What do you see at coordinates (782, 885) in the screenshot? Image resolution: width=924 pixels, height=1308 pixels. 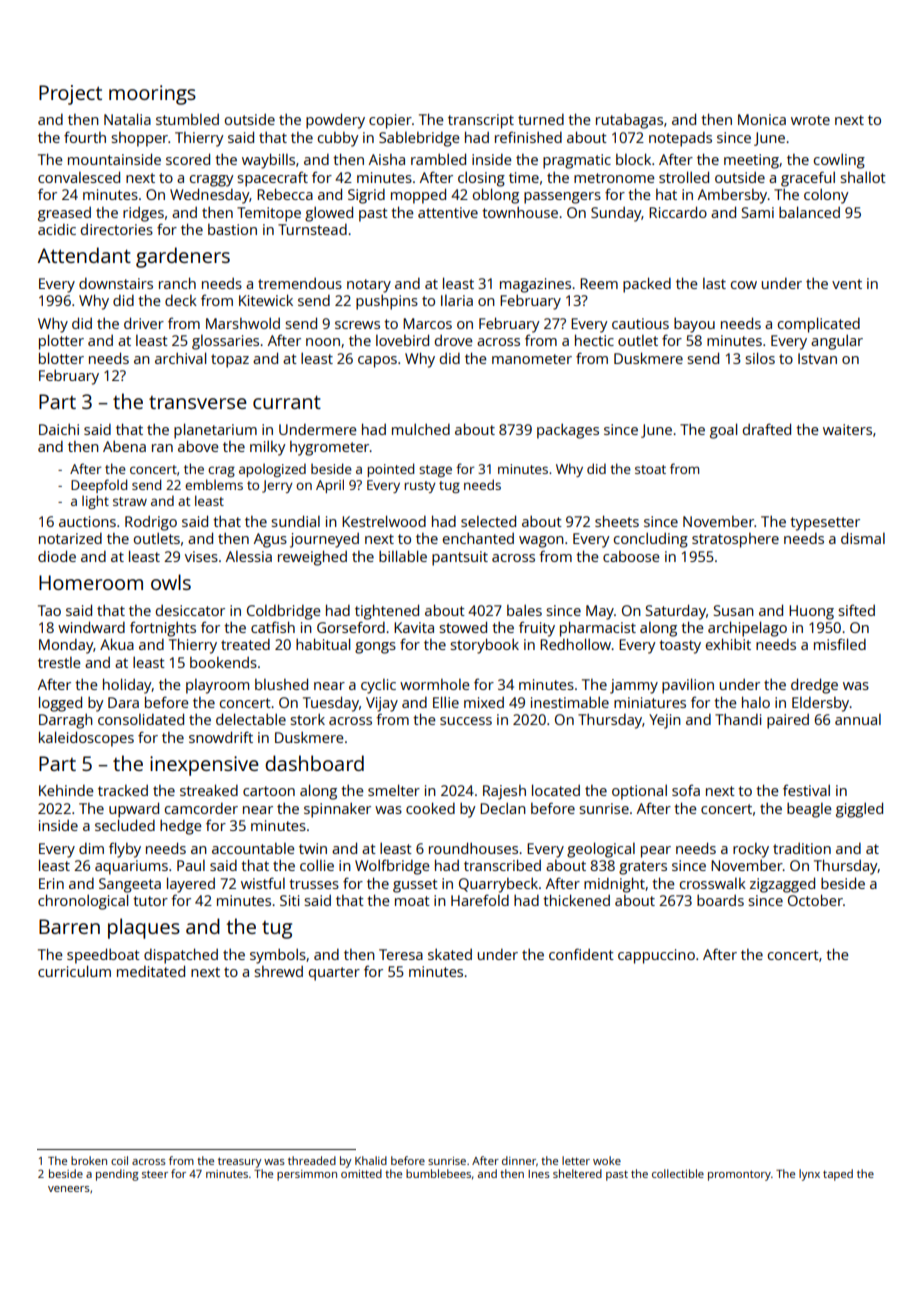 I see `zigzagged` at bounding box center [782, 885].
